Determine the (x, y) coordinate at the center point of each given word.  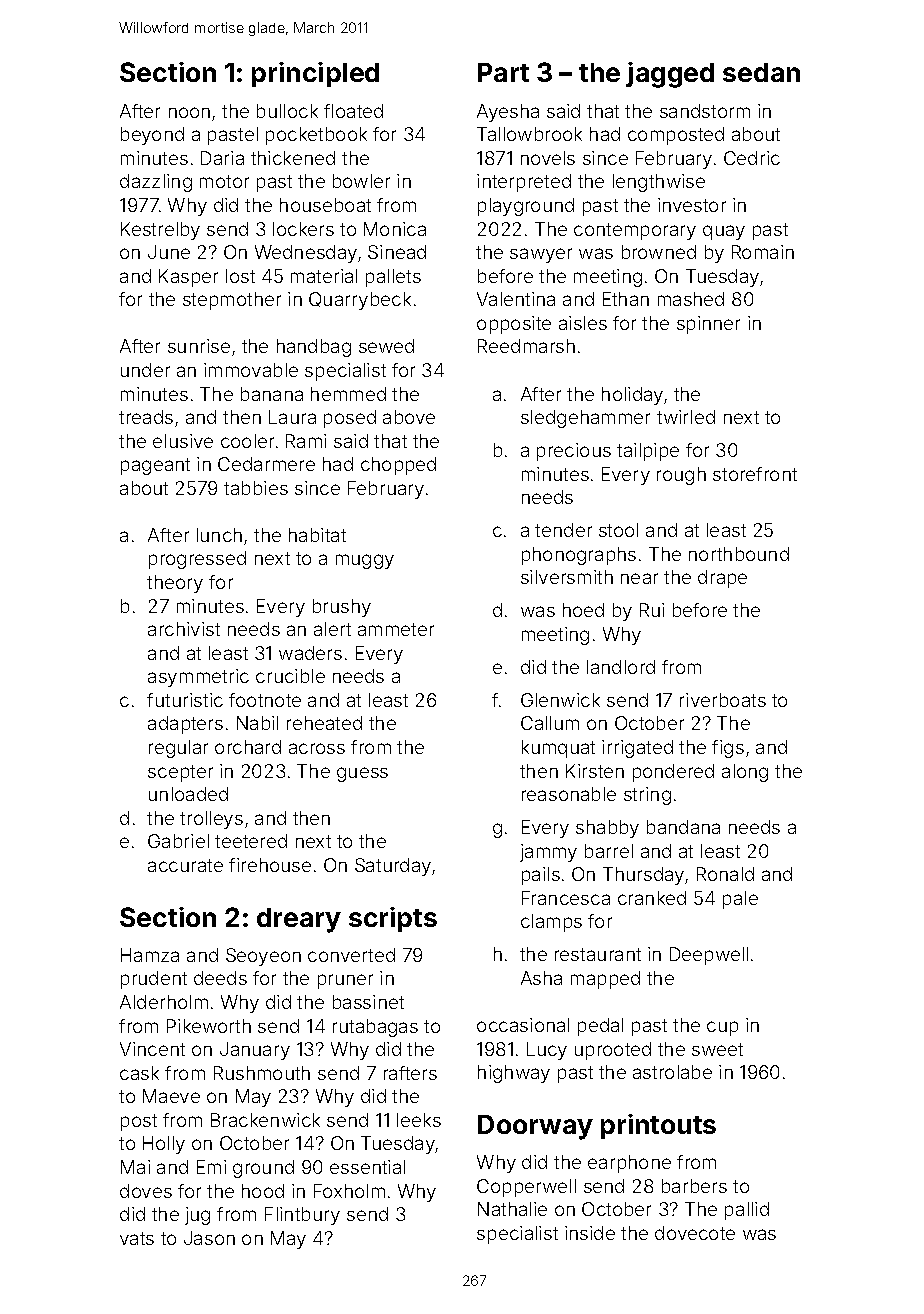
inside (590, 1233)
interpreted (524, 183)
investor (692, 205)
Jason (209, 1238)
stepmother (232, 301)
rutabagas (375, 1028)
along (745, 773)
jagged (670, 75)
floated (353, 111)
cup (722, 1028)
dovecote (695, 1233)
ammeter (396, 629)
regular (178, 749)
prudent (154, 980)
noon (189, 112)
